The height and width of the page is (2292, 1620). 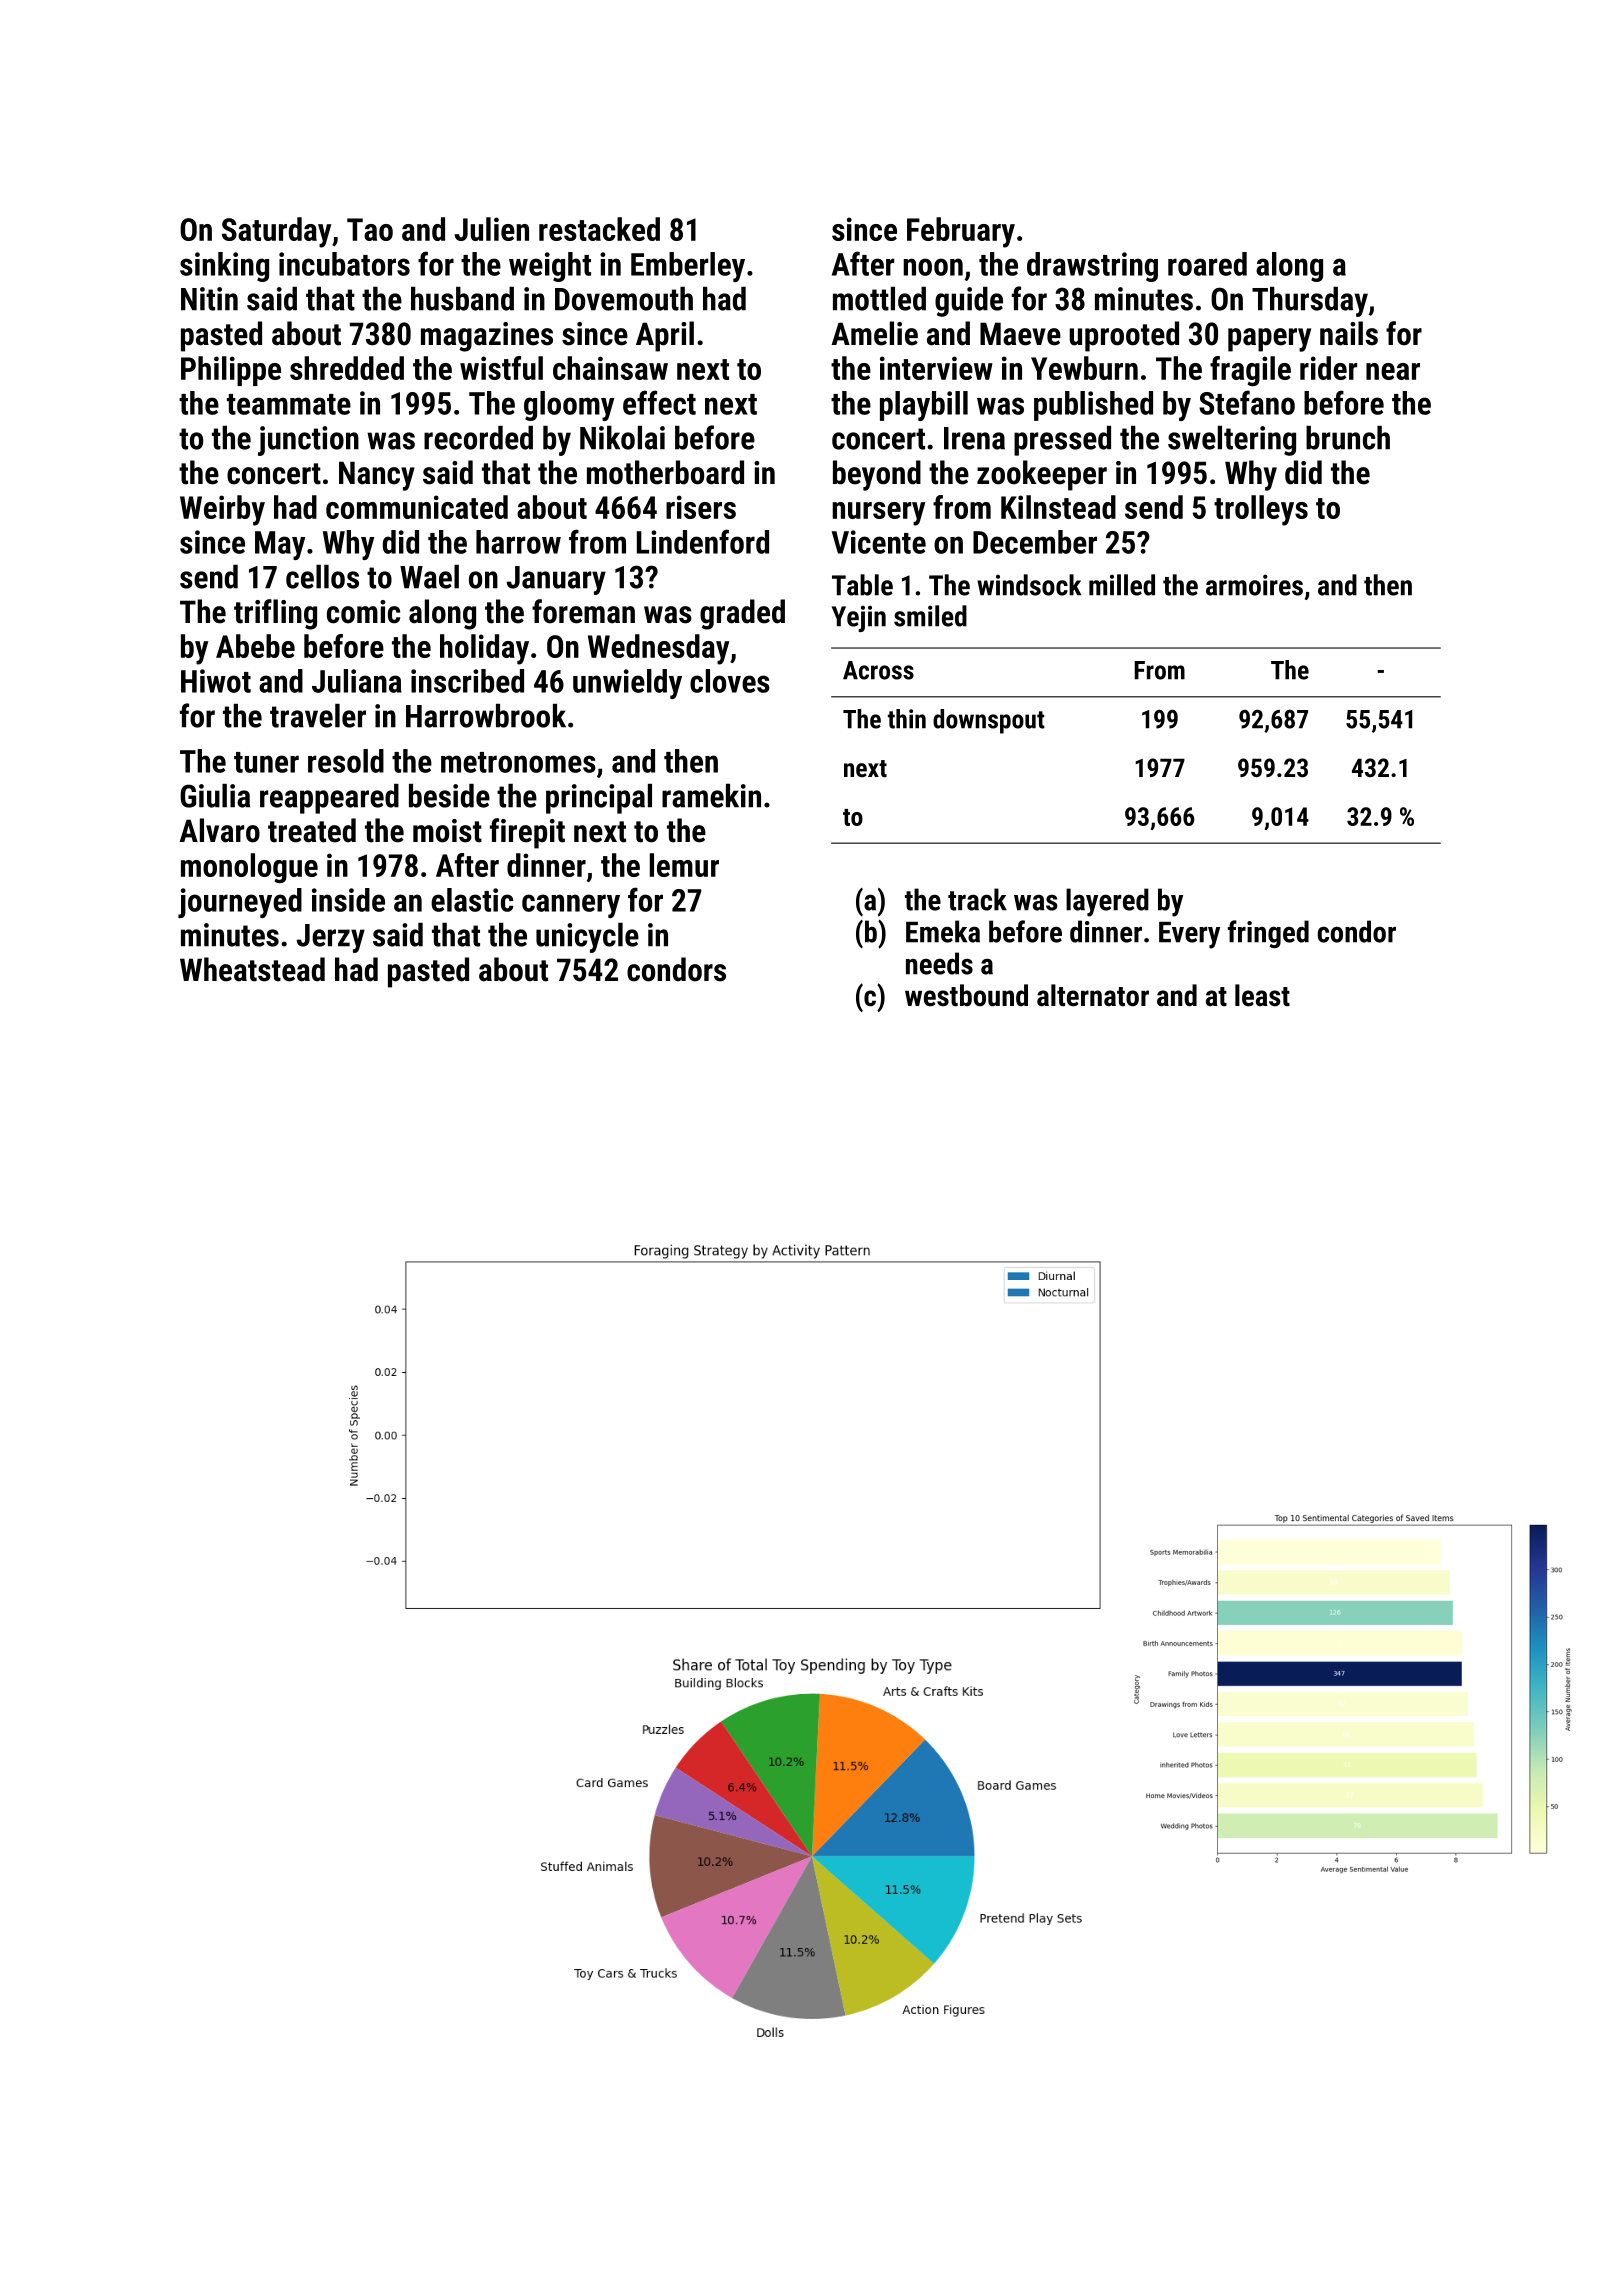 What do you see at coordinates (252, 969) in the page?
I see `Wheatstead` at bounding box center [252, 969].
